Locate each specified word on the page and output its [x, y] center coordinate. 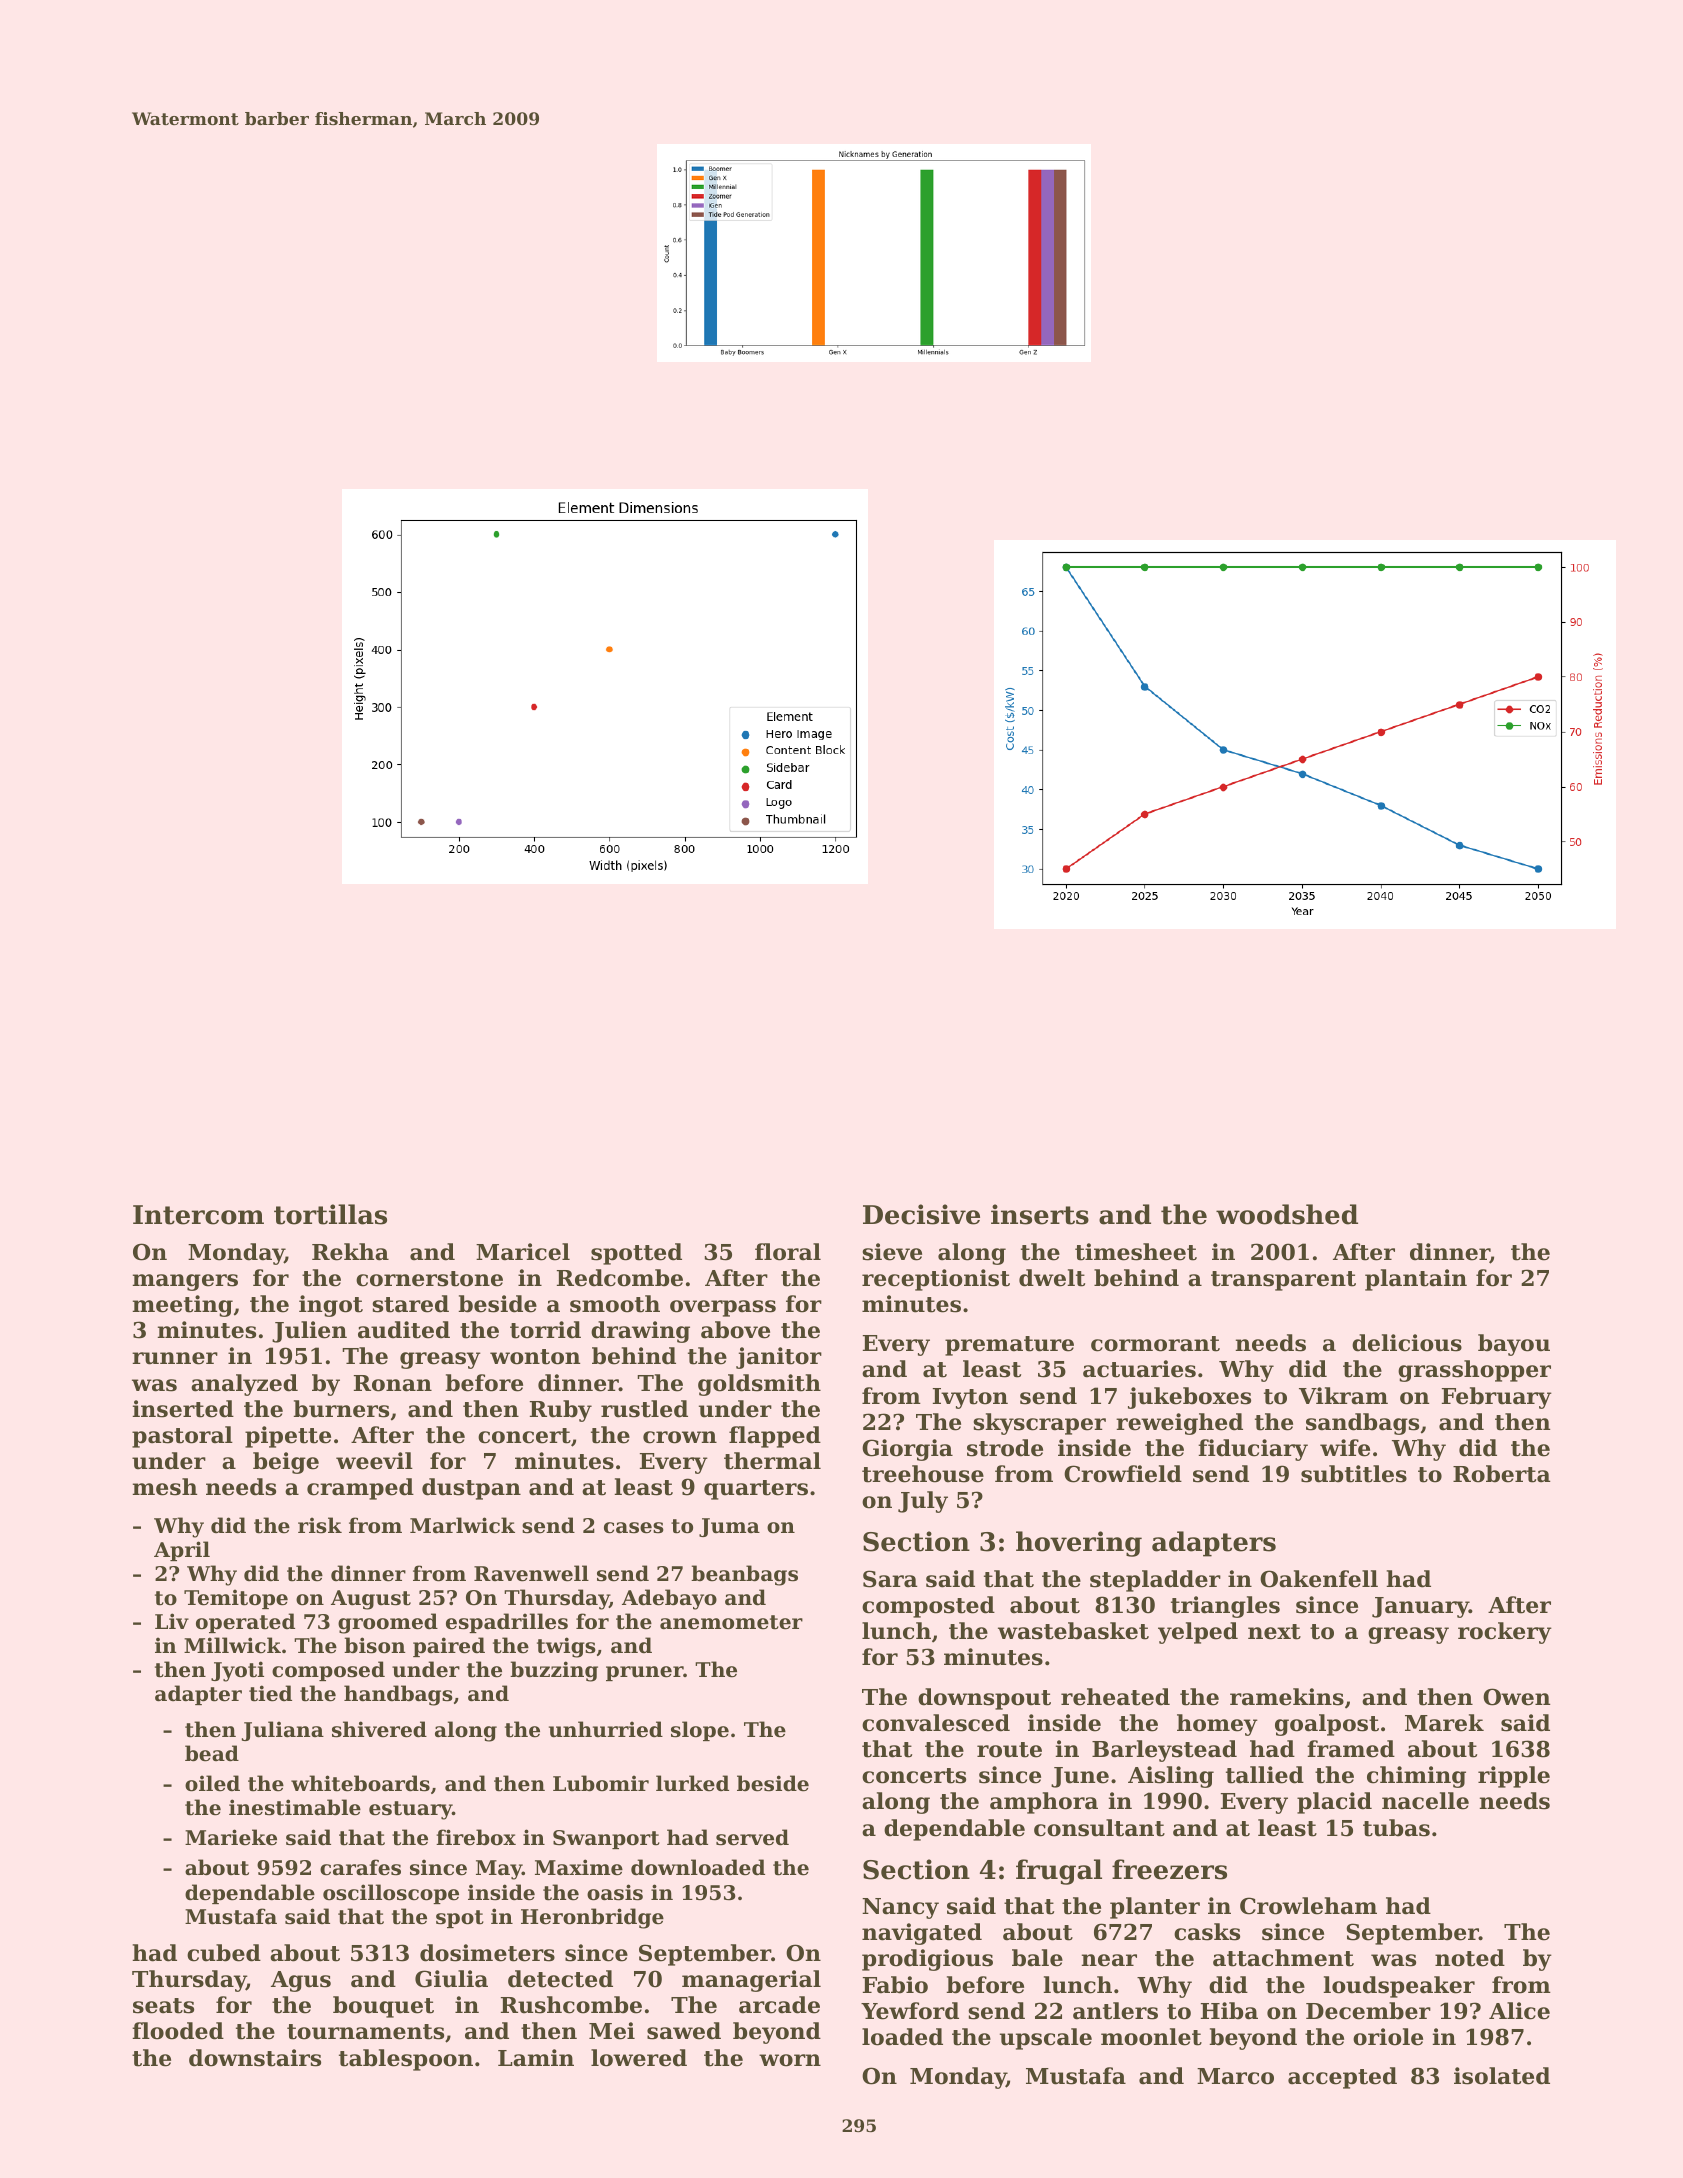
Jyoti [237, 1671]
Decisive [921, 1214]
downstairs [255, 2058]
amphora [1044, 1803]
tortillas [330, 1214]
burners [341, 1409]
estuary [410, 1810]
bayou [1514, 1345]
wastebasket [1073, 1631]
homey [1217, 1725]
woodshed [1287, 1214]
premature [1009, 1346]
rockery [1505, 1633]
